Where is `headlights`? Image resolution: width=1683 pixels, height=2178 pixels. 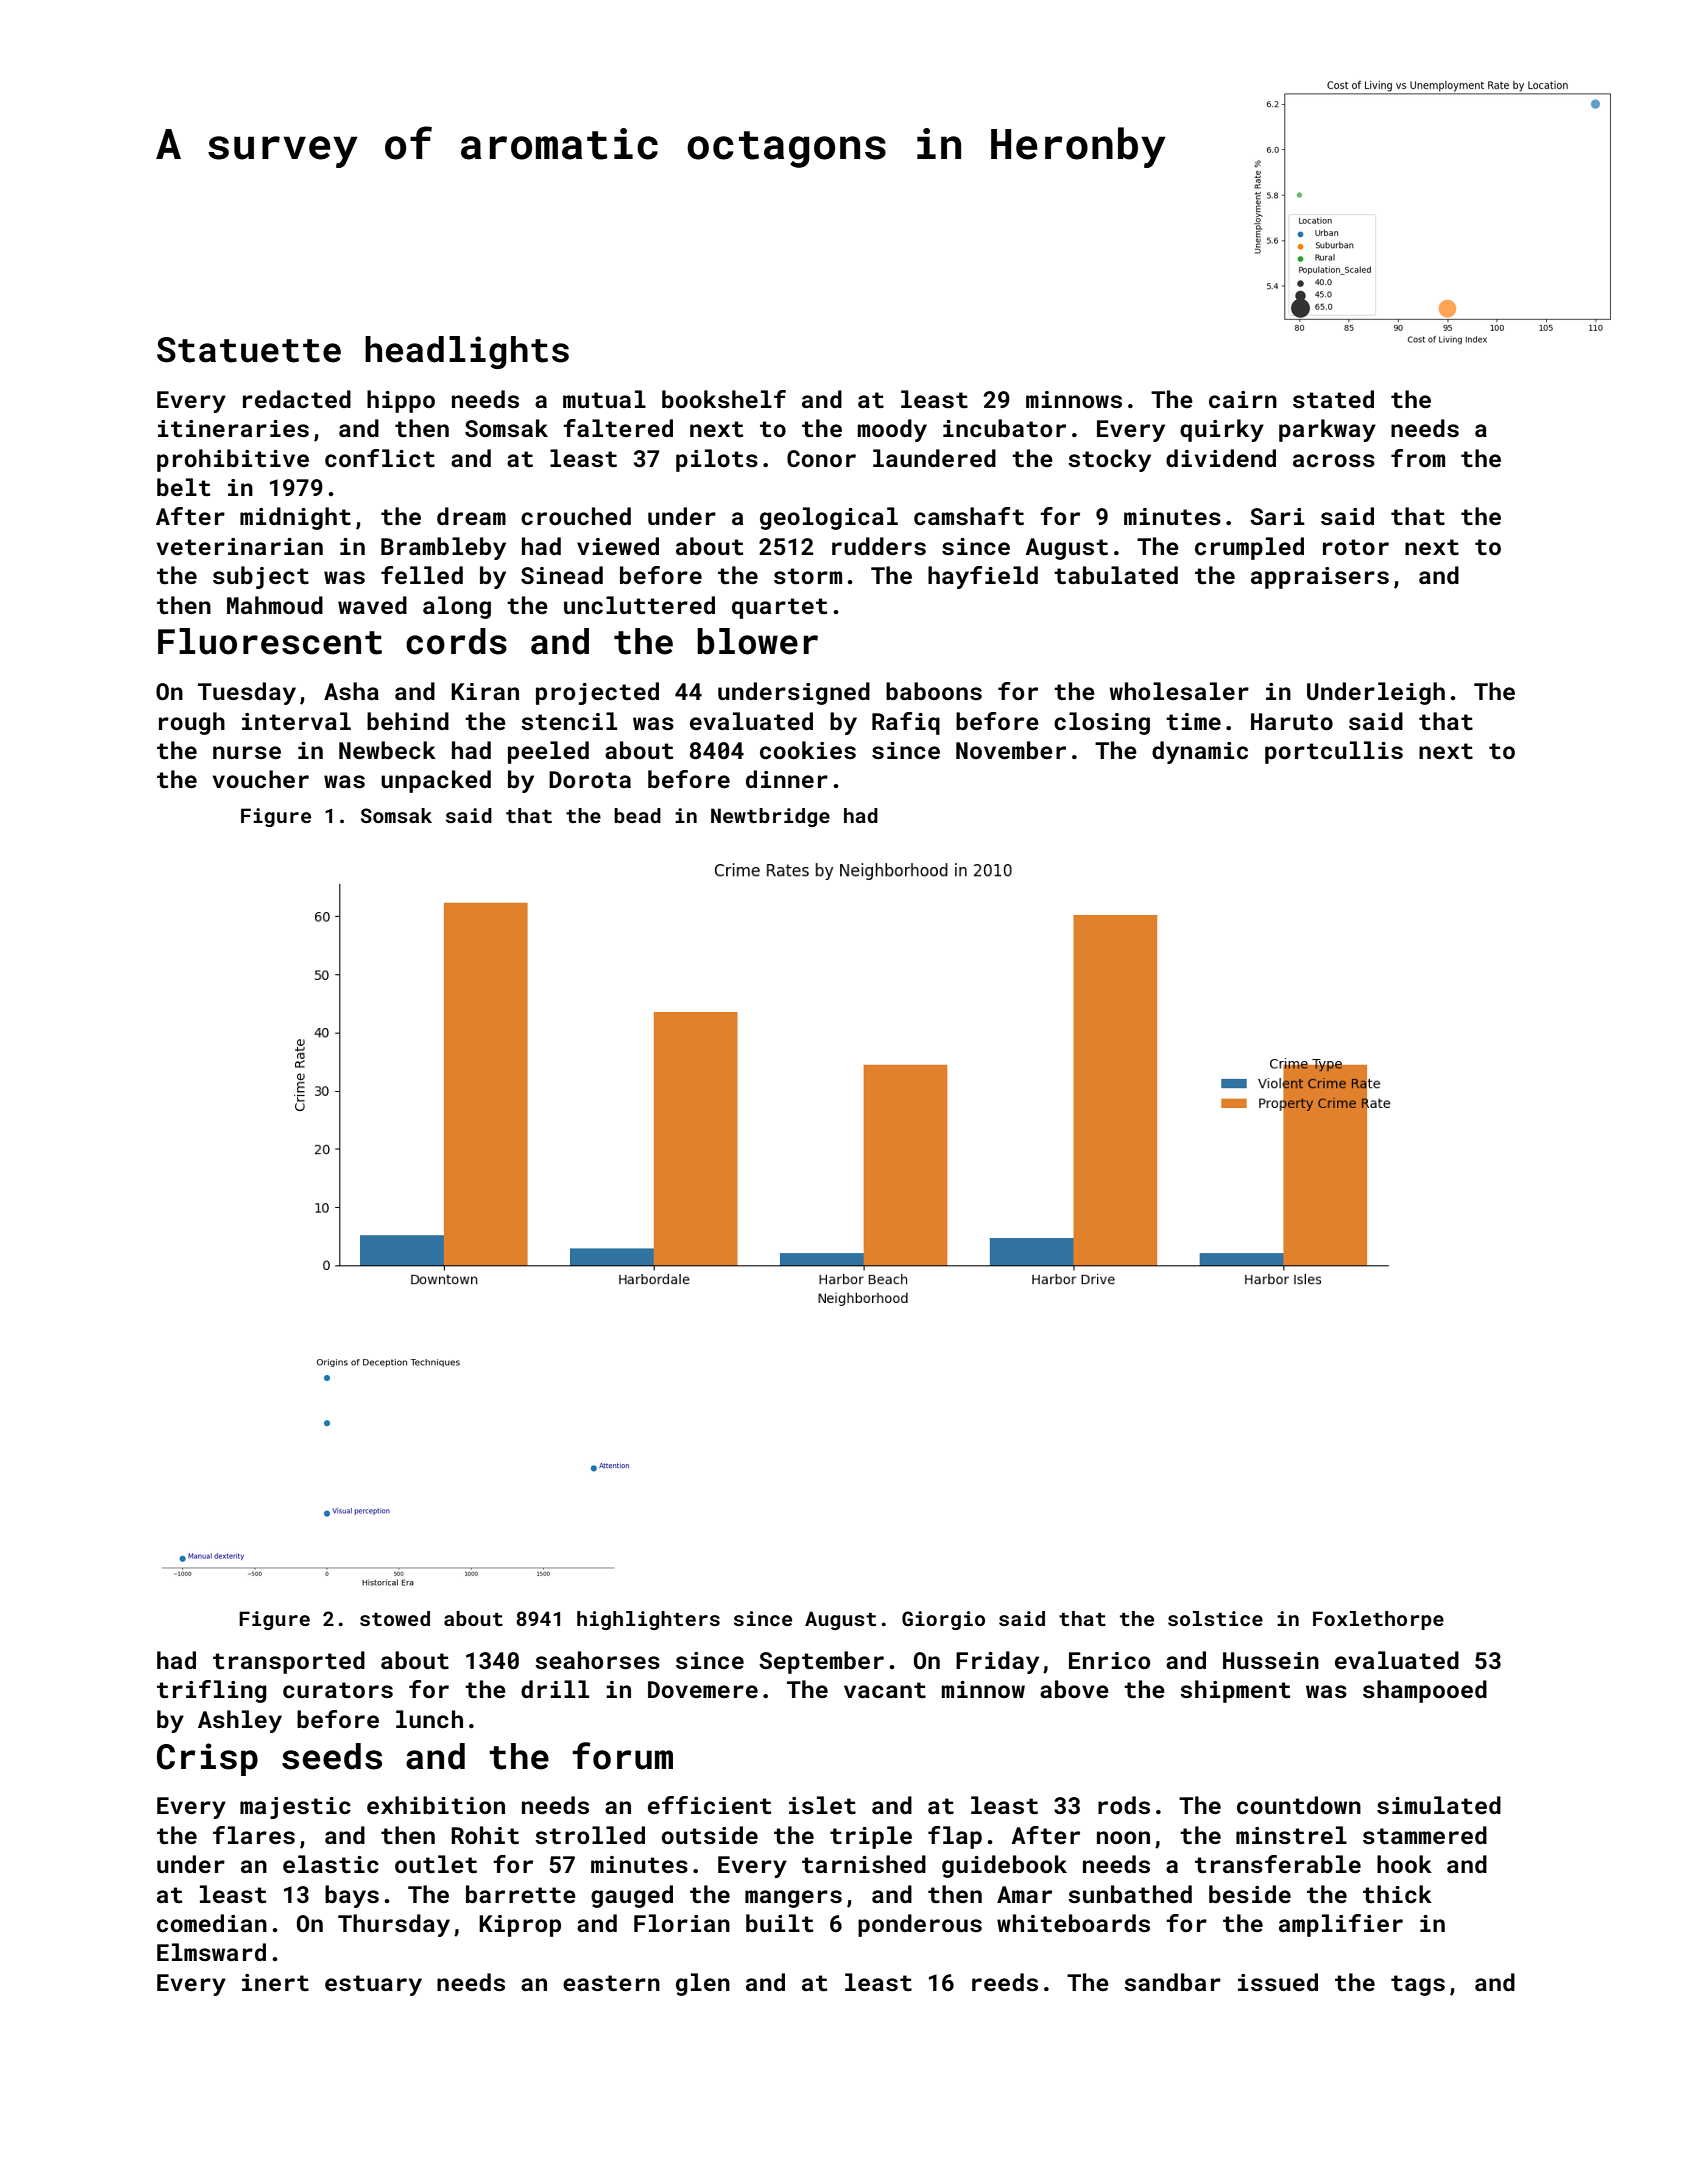 headlights is located at coordinates (467, 352).
